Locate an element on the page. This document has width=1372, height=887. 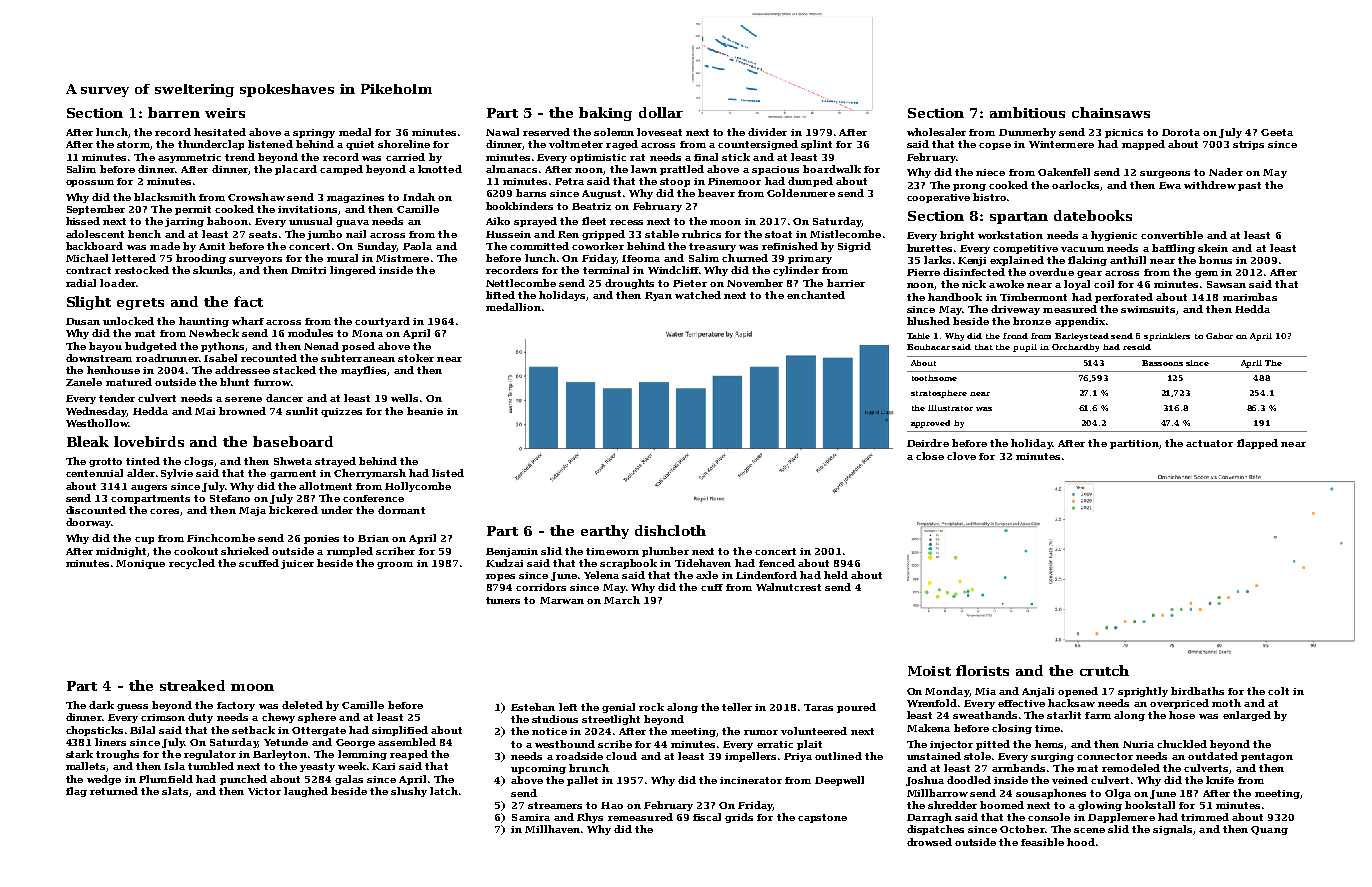
marimbas is located at coordinates (1250, 297).
